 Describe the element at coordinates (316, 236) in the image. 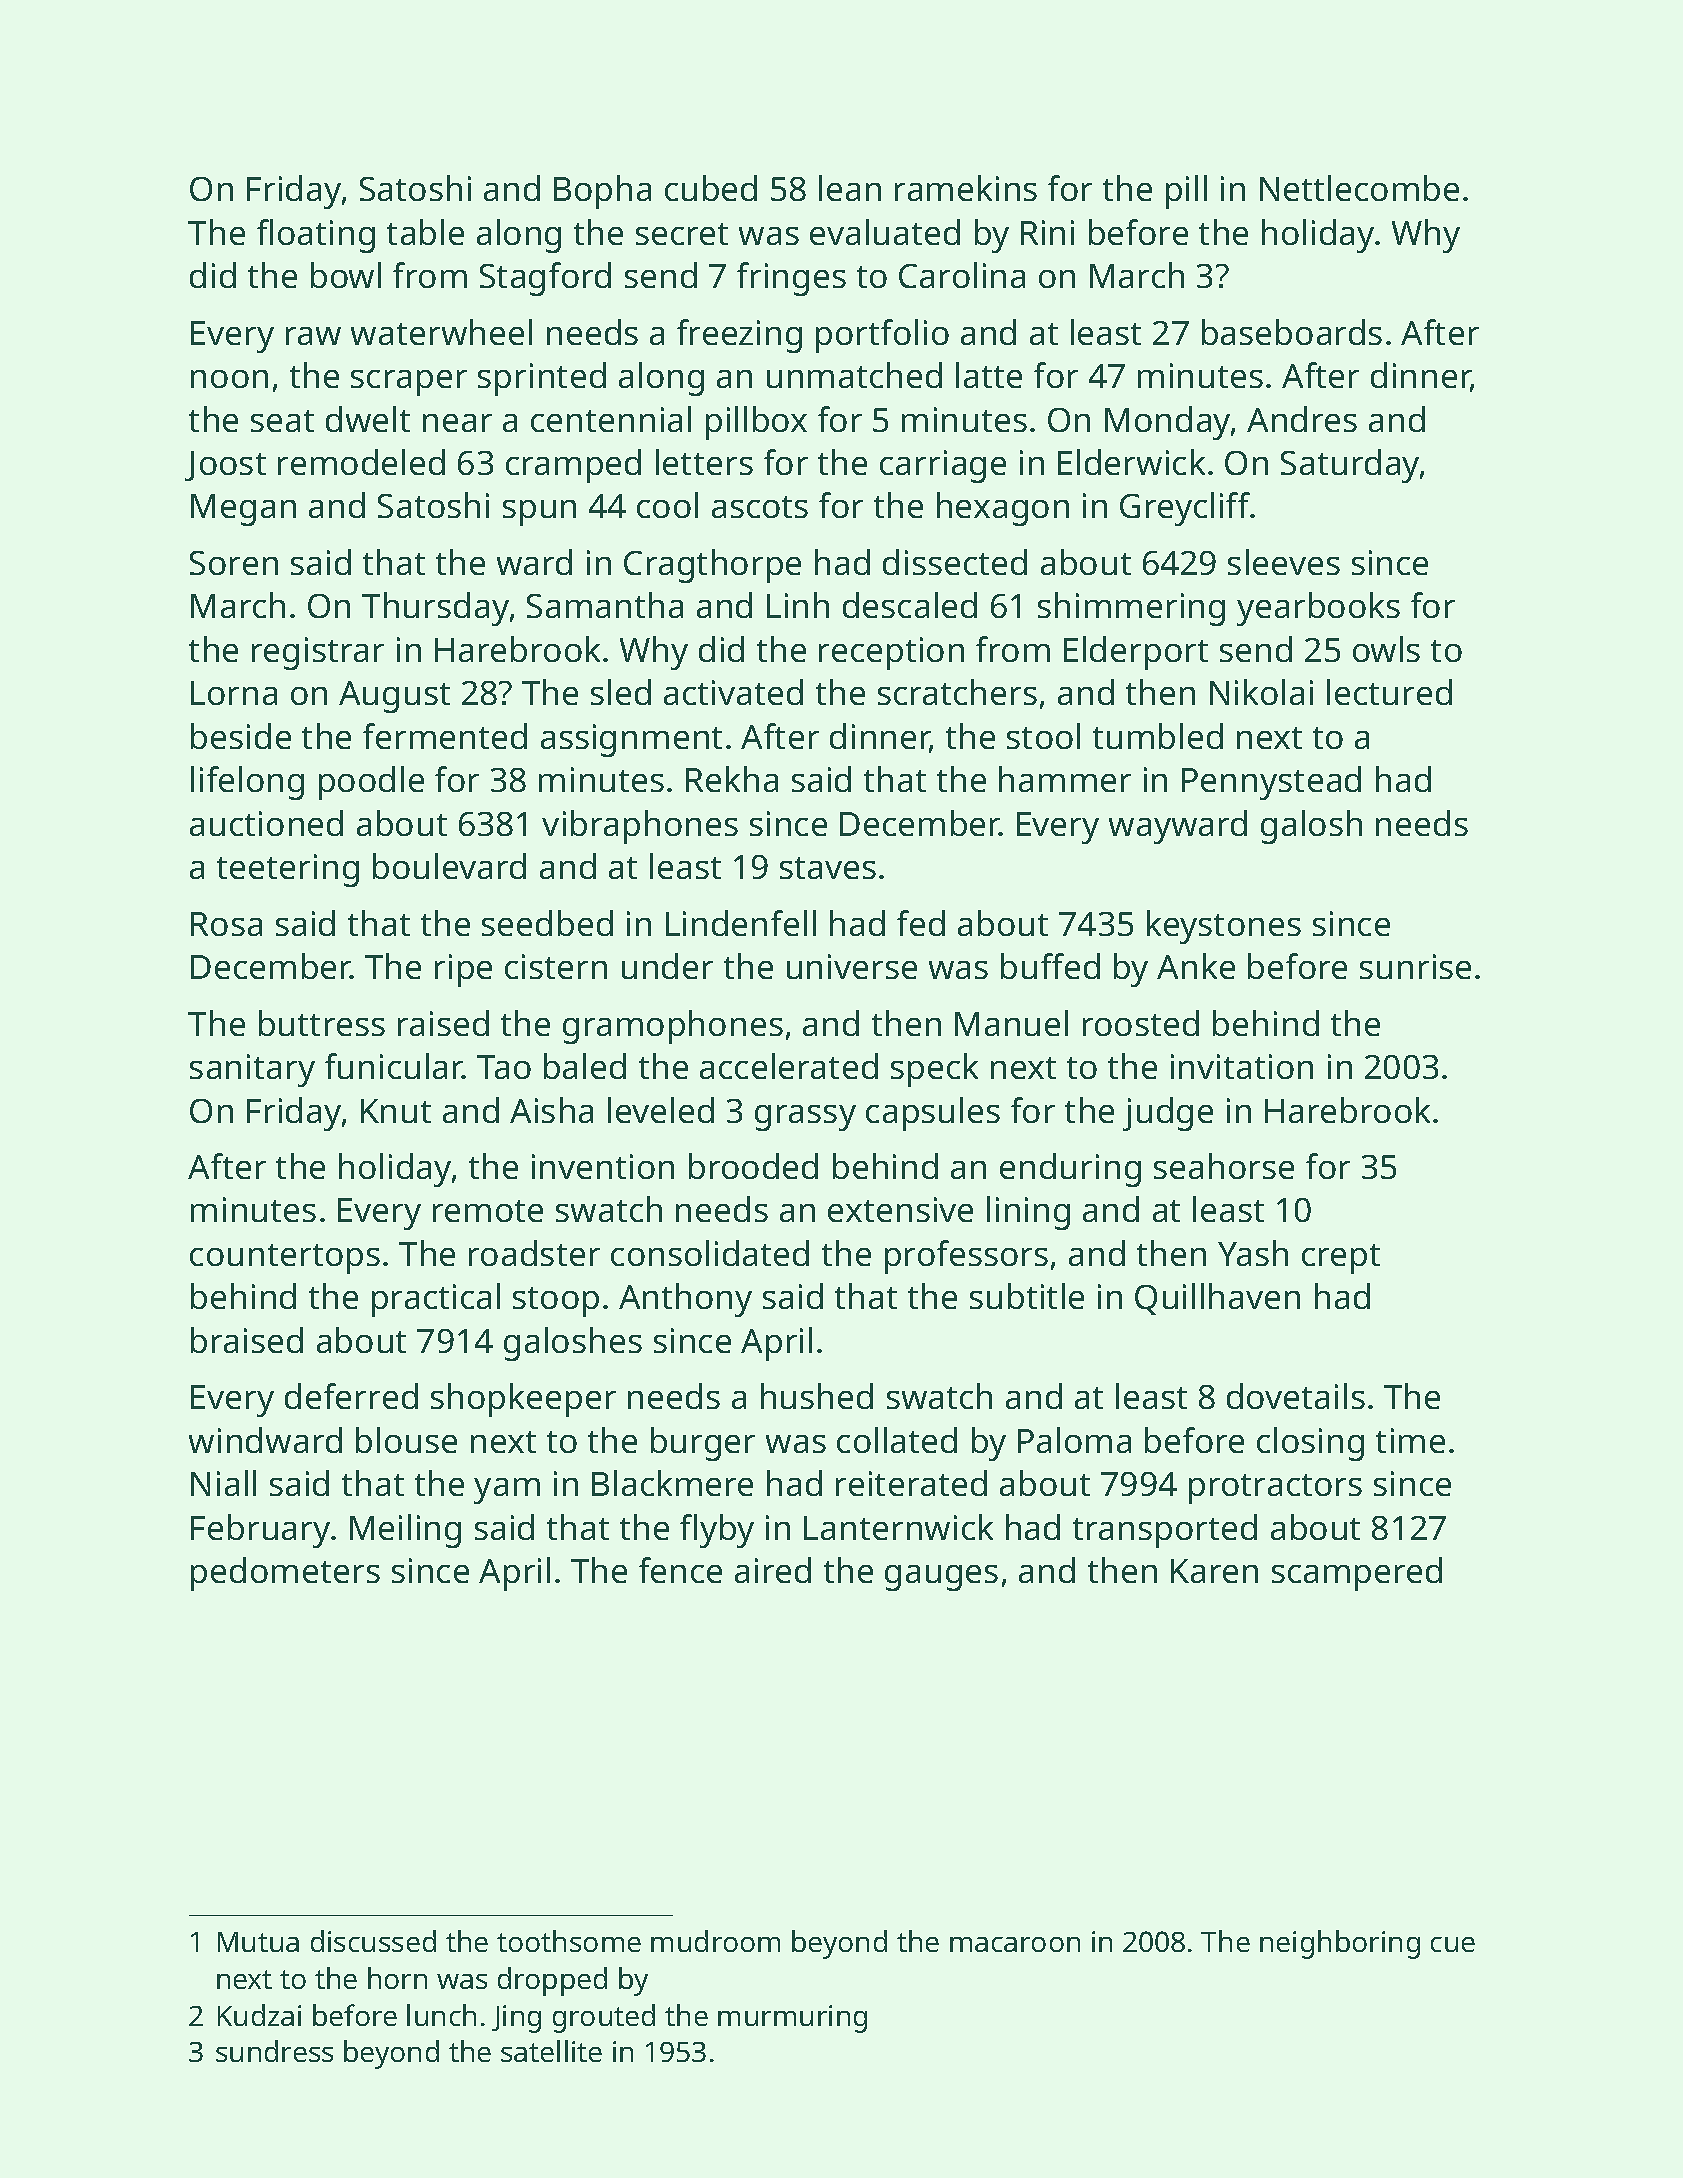

I see `floating` at that location.
